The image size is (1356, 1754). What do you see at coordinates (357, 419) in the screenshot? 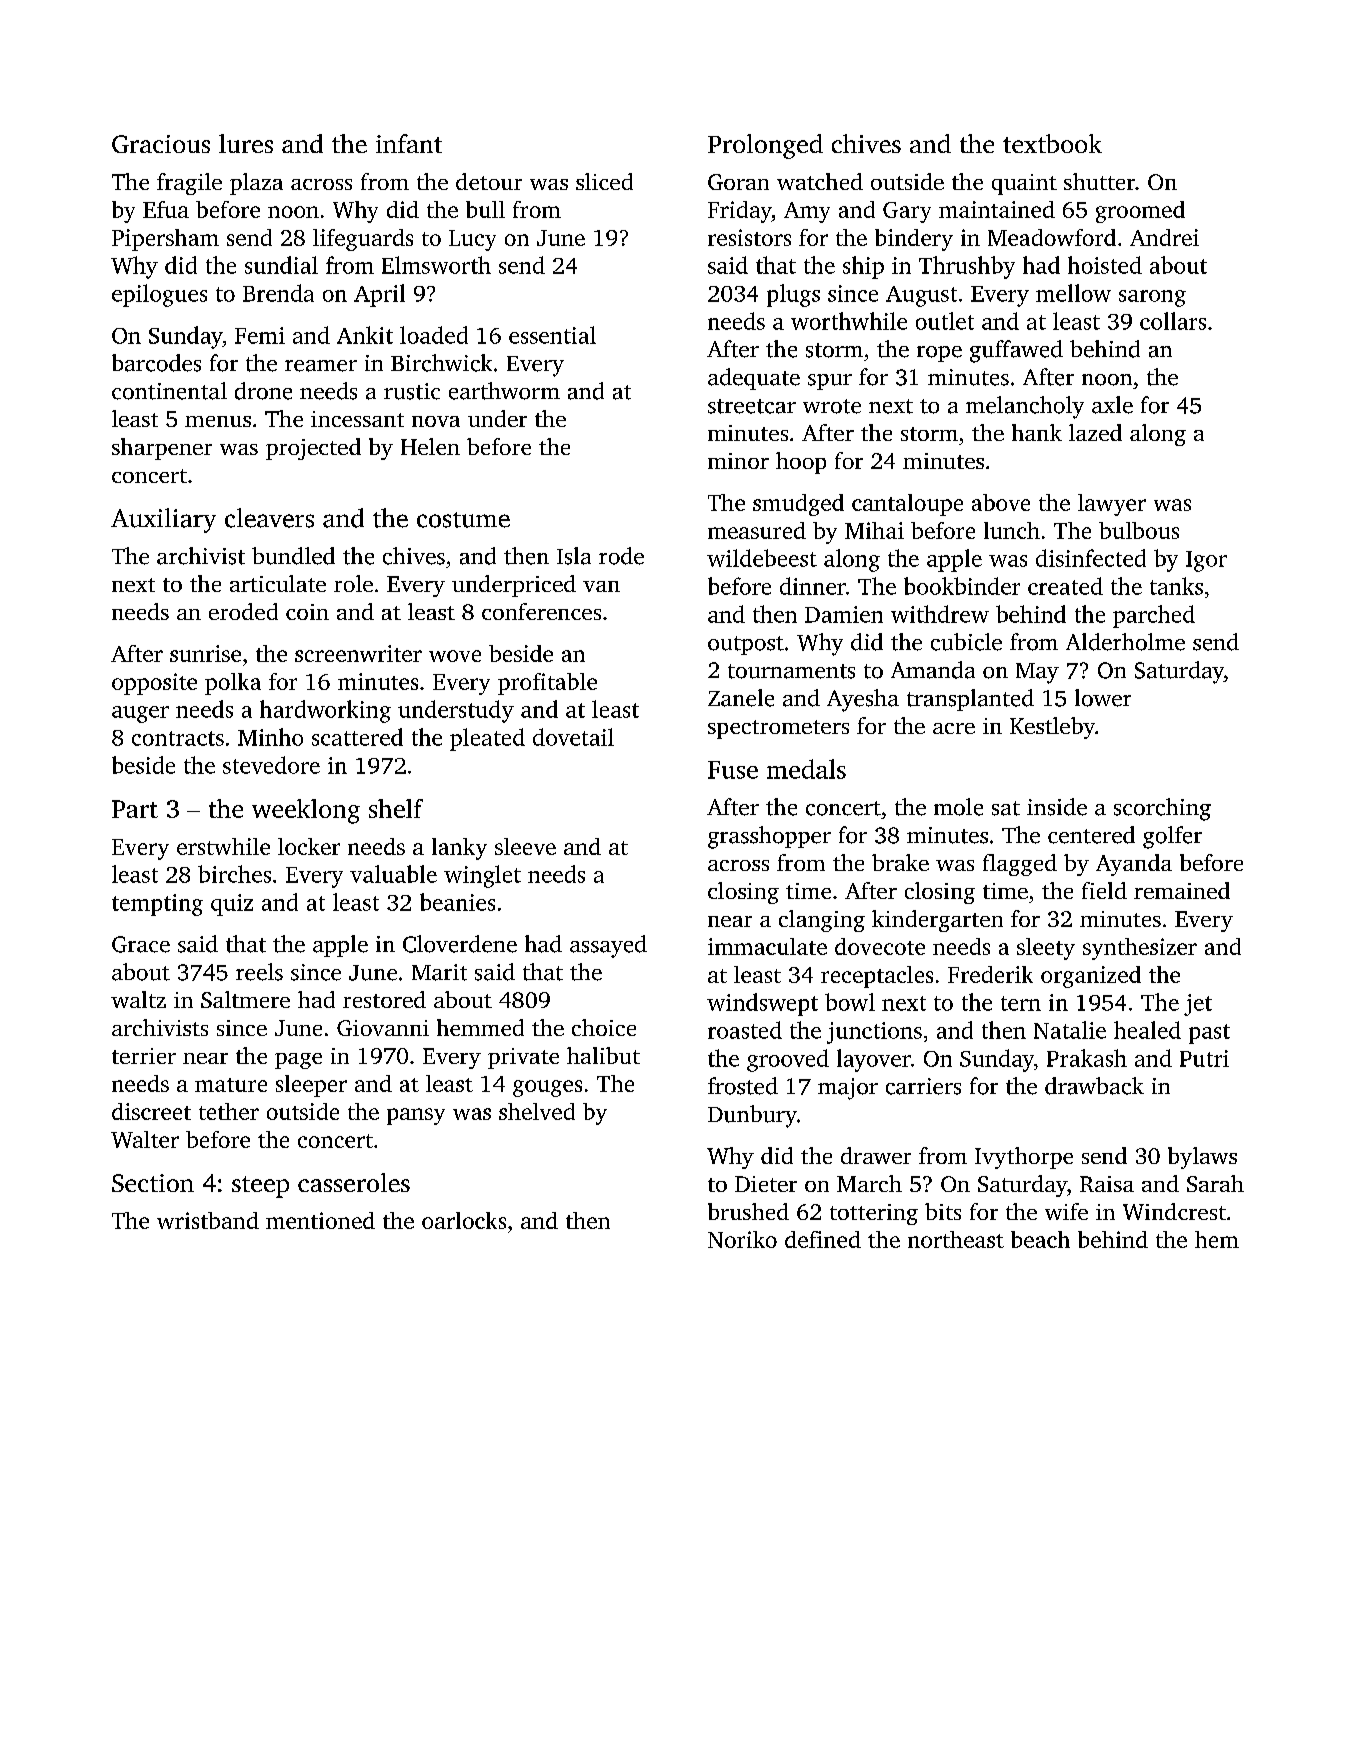
I see `incessant` at bounding box center [357, 419].
